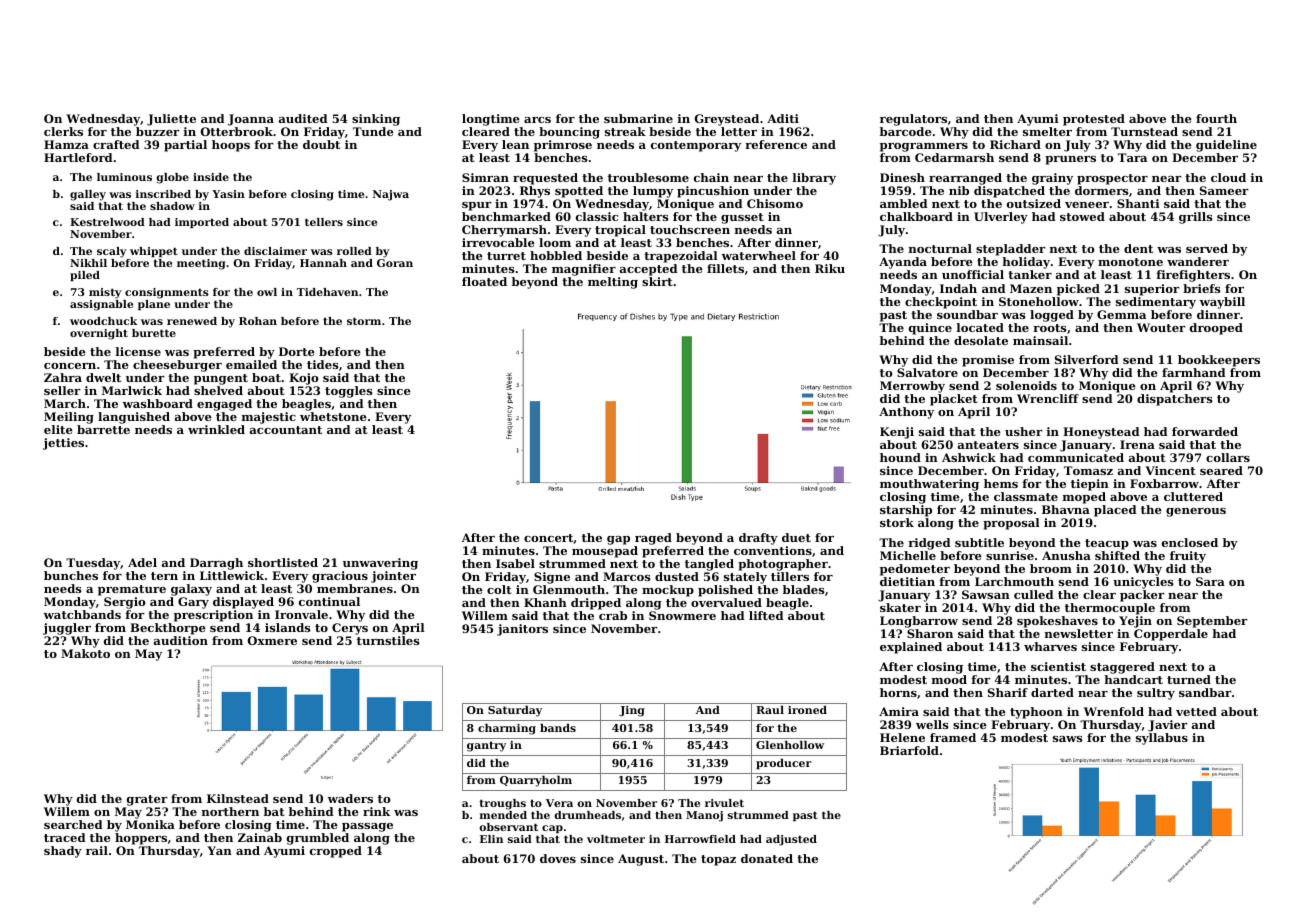  What do you see at coordinates (1122, 668) in the document?
I see `staggered` at bounding box center [1122, 668].
